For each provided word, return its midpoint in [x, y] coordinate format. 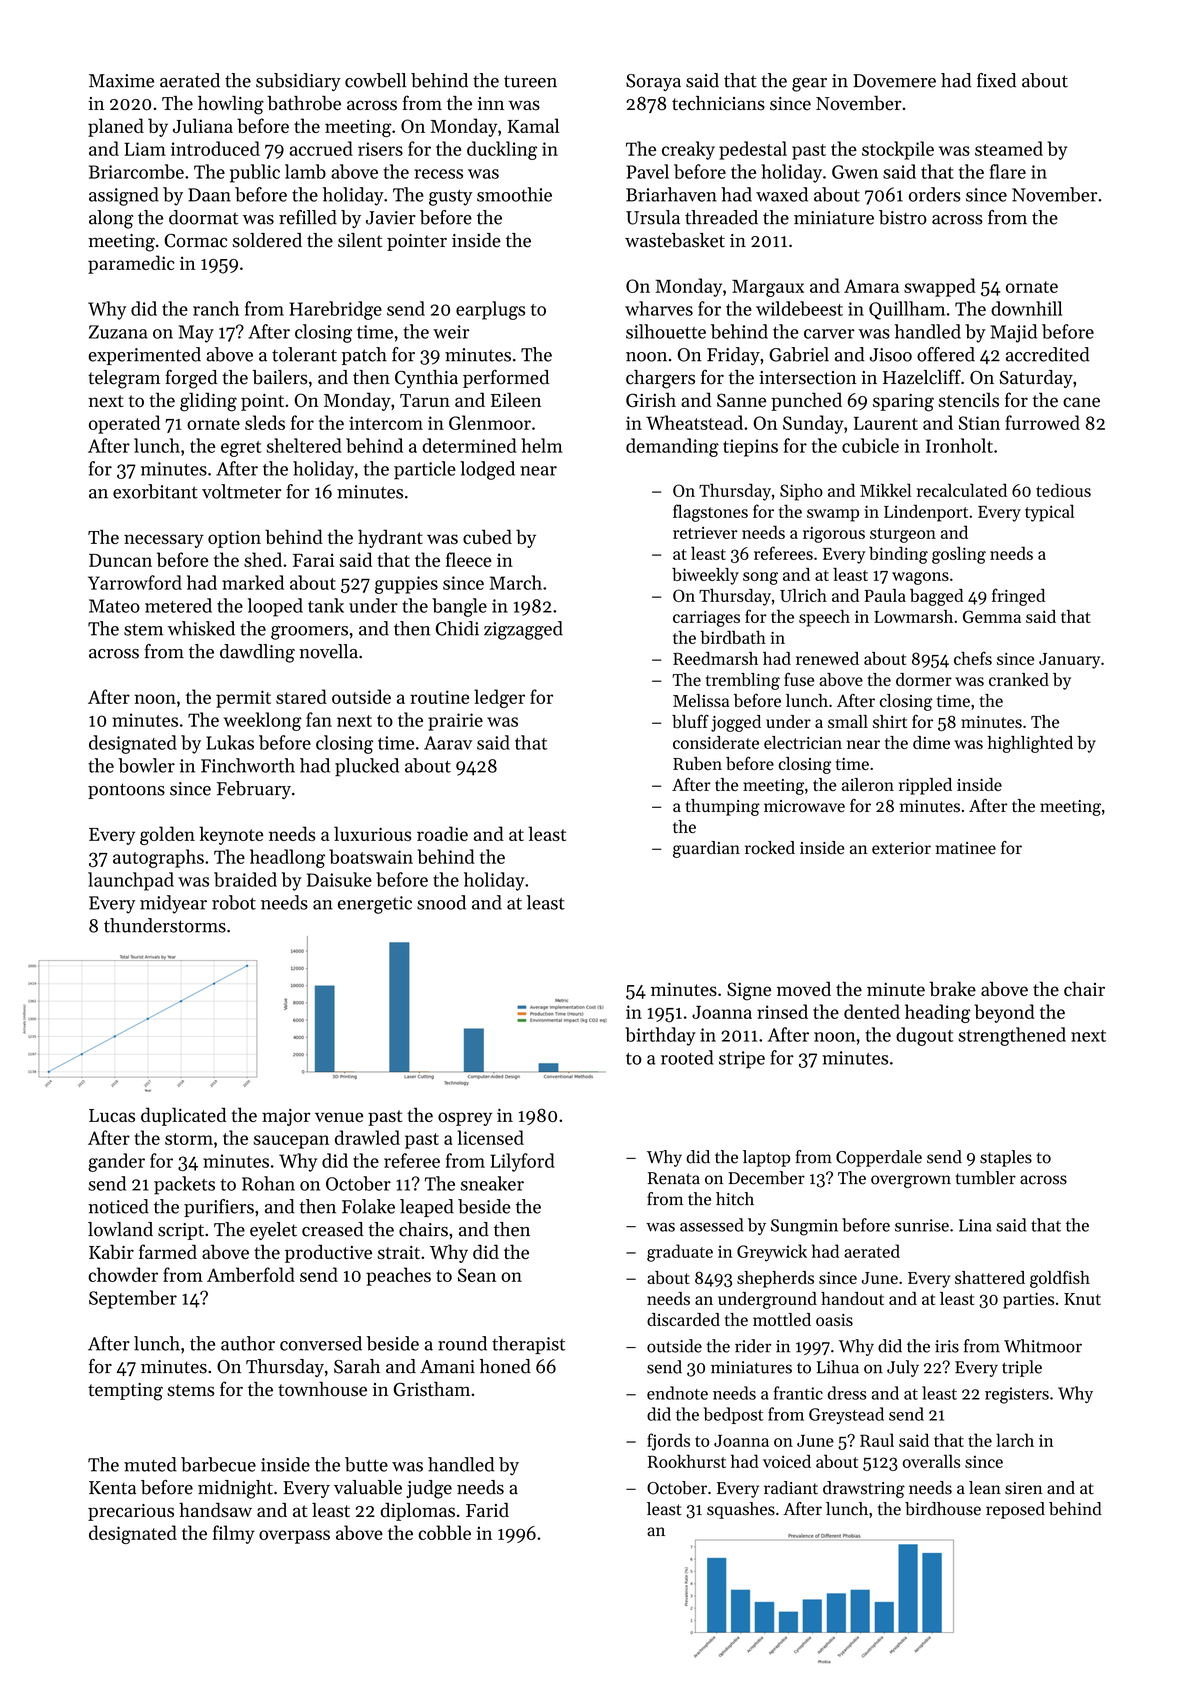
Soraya [653, 82]
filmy [234, 1534]
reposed [1015, 1510]
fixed [996, 80]
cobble [445, 1532]
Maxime [121, 81]
